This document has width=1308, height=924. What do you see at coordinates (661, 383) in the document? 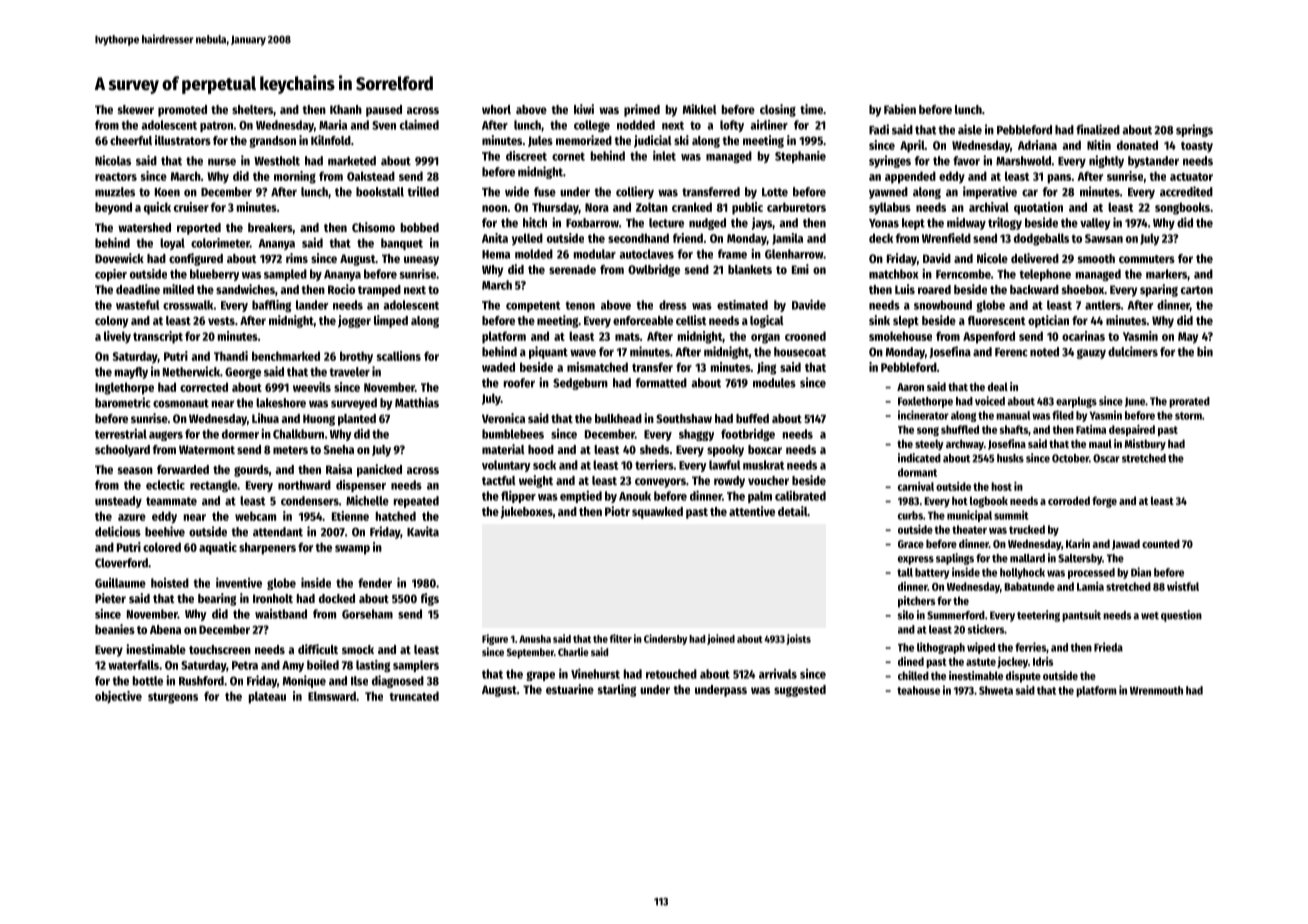
I see `formatted` at bounding box center [661, 383].
